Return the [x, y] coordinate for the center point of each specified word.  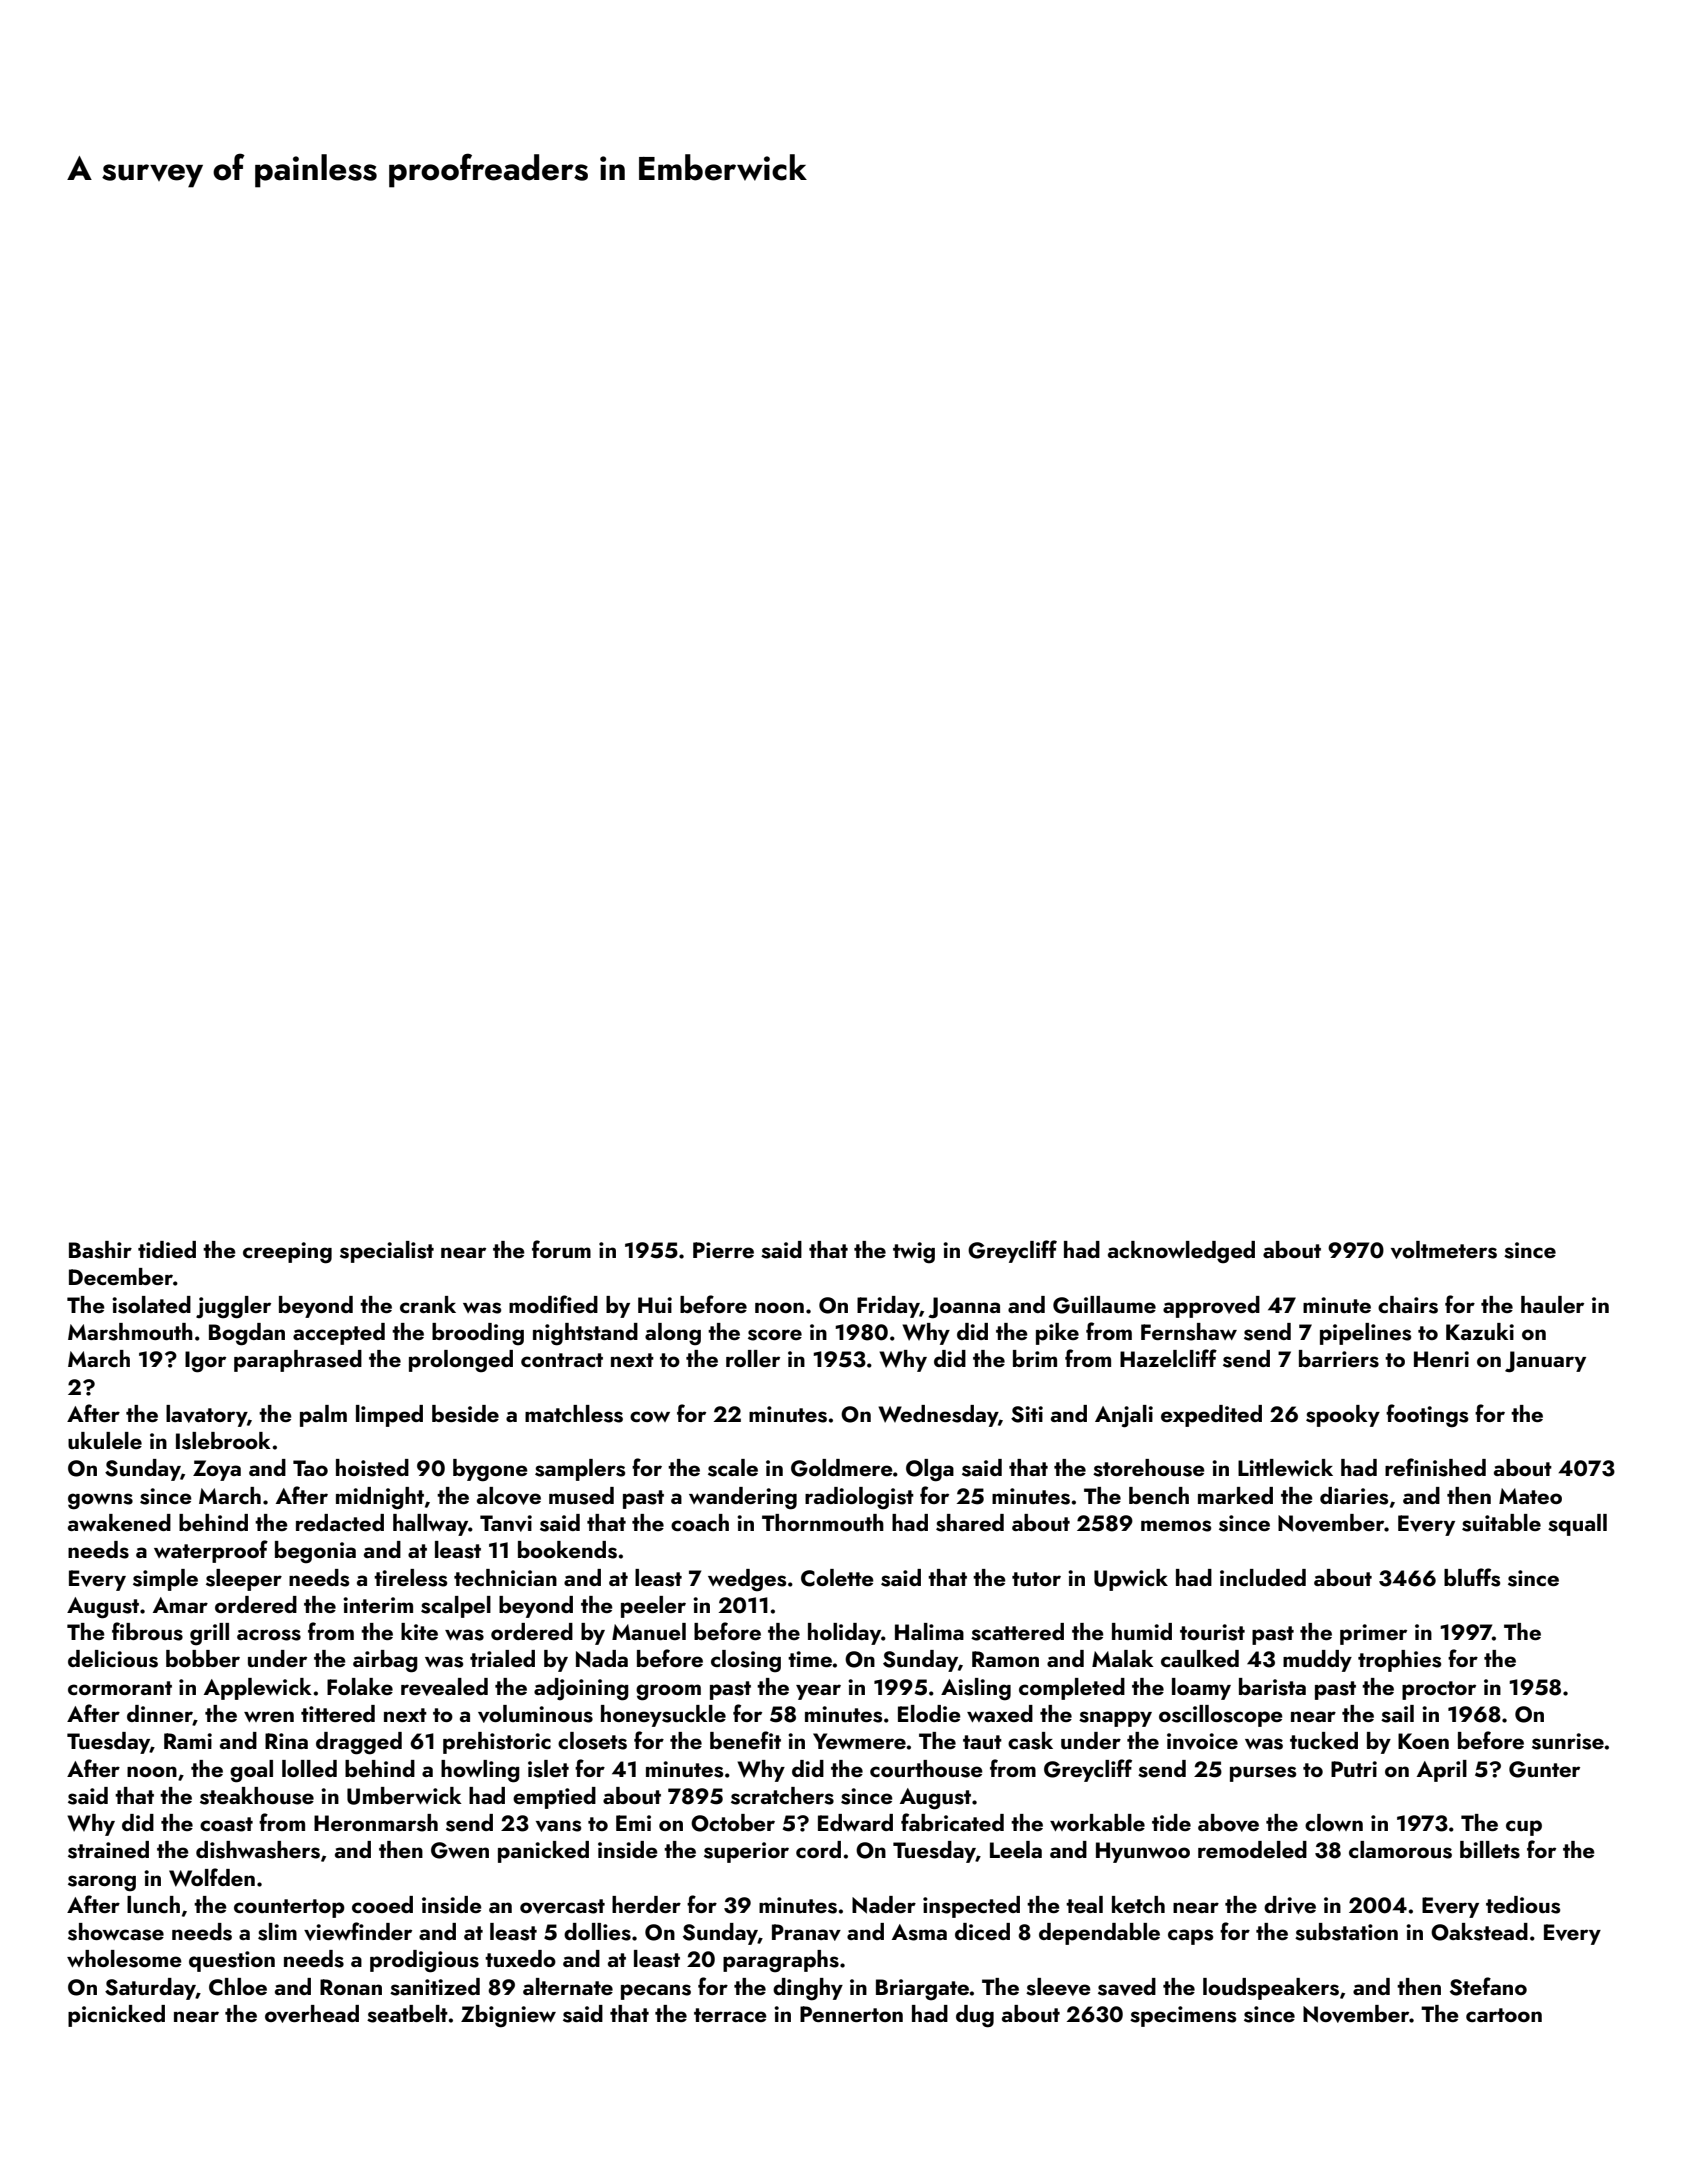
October [733, 1823]
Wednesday [938, 1416]
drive [1290, 1905]
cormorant [120, 1688]
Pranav [806, 1932]
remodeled [1252, 1849]
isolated [151, 1305]
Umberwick [404, 1796]
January [1545, 1362]
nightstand [585, 1334]
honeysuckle [663, 1716]
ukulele [105, 1440]
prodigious [424, 1961]
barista [1272, 1687]
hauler [1552, 1304]
